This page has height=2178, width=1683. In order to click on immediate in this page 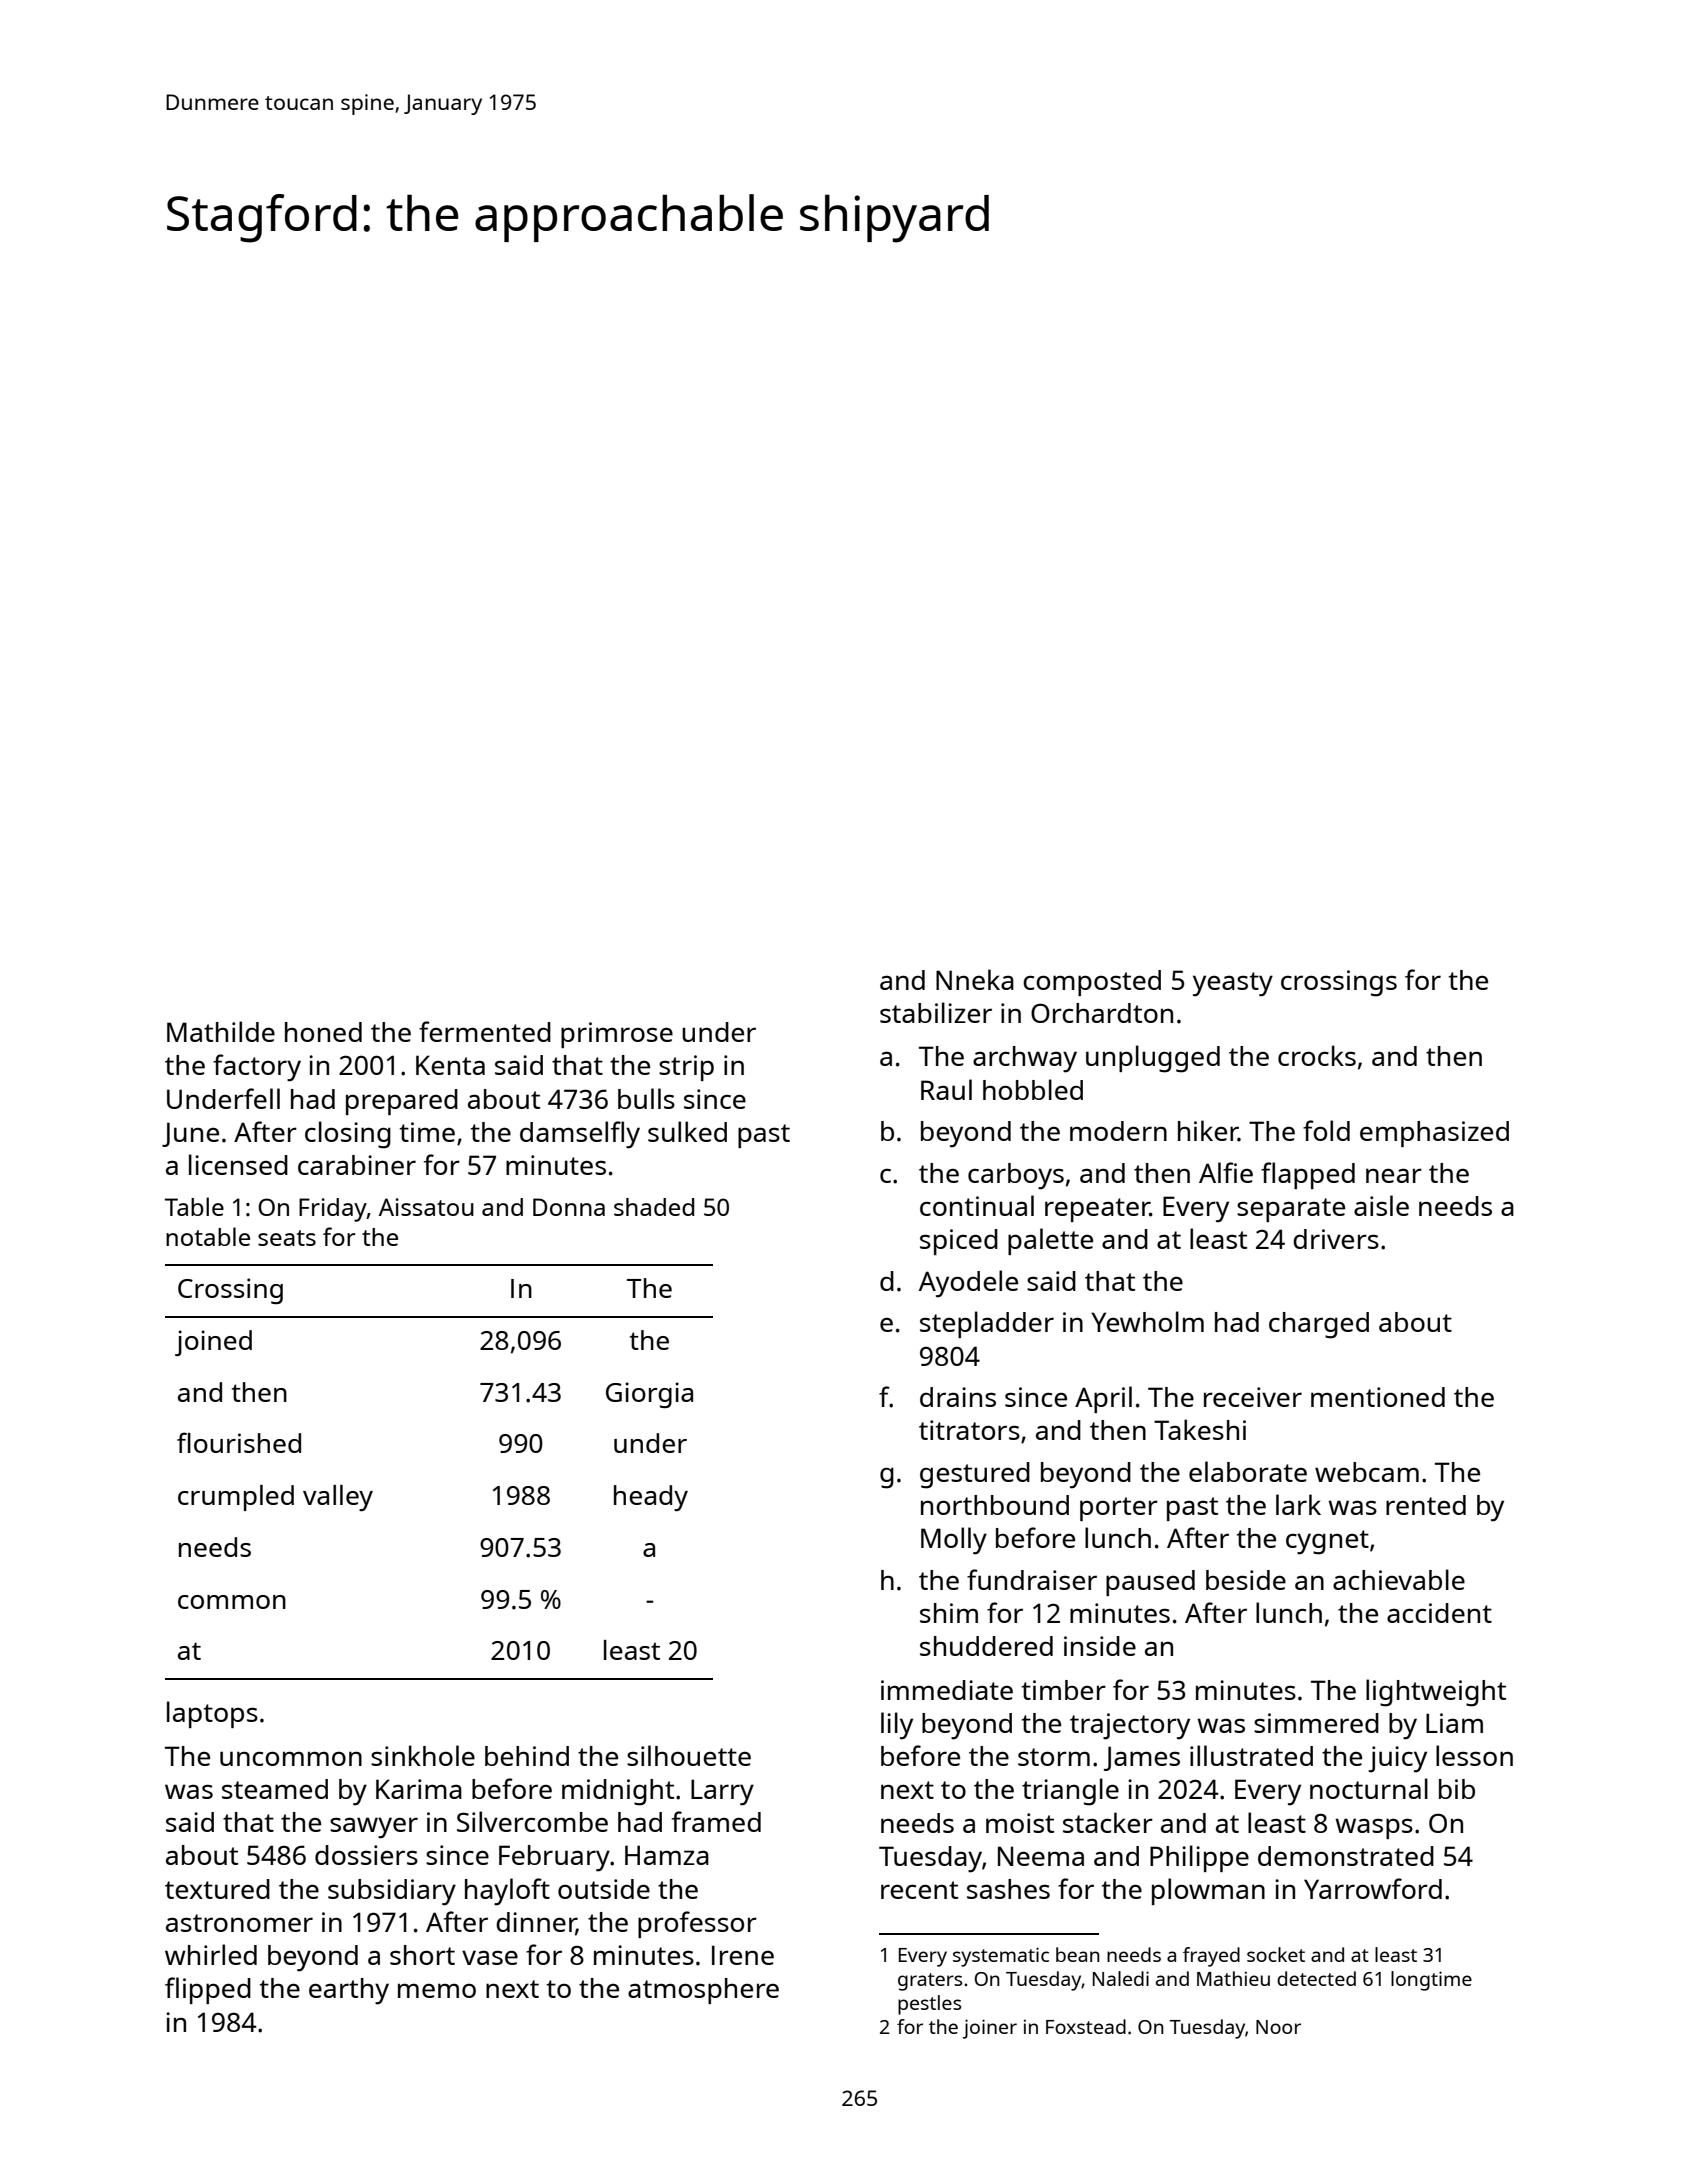, I will do `click(947, 1690)`.
